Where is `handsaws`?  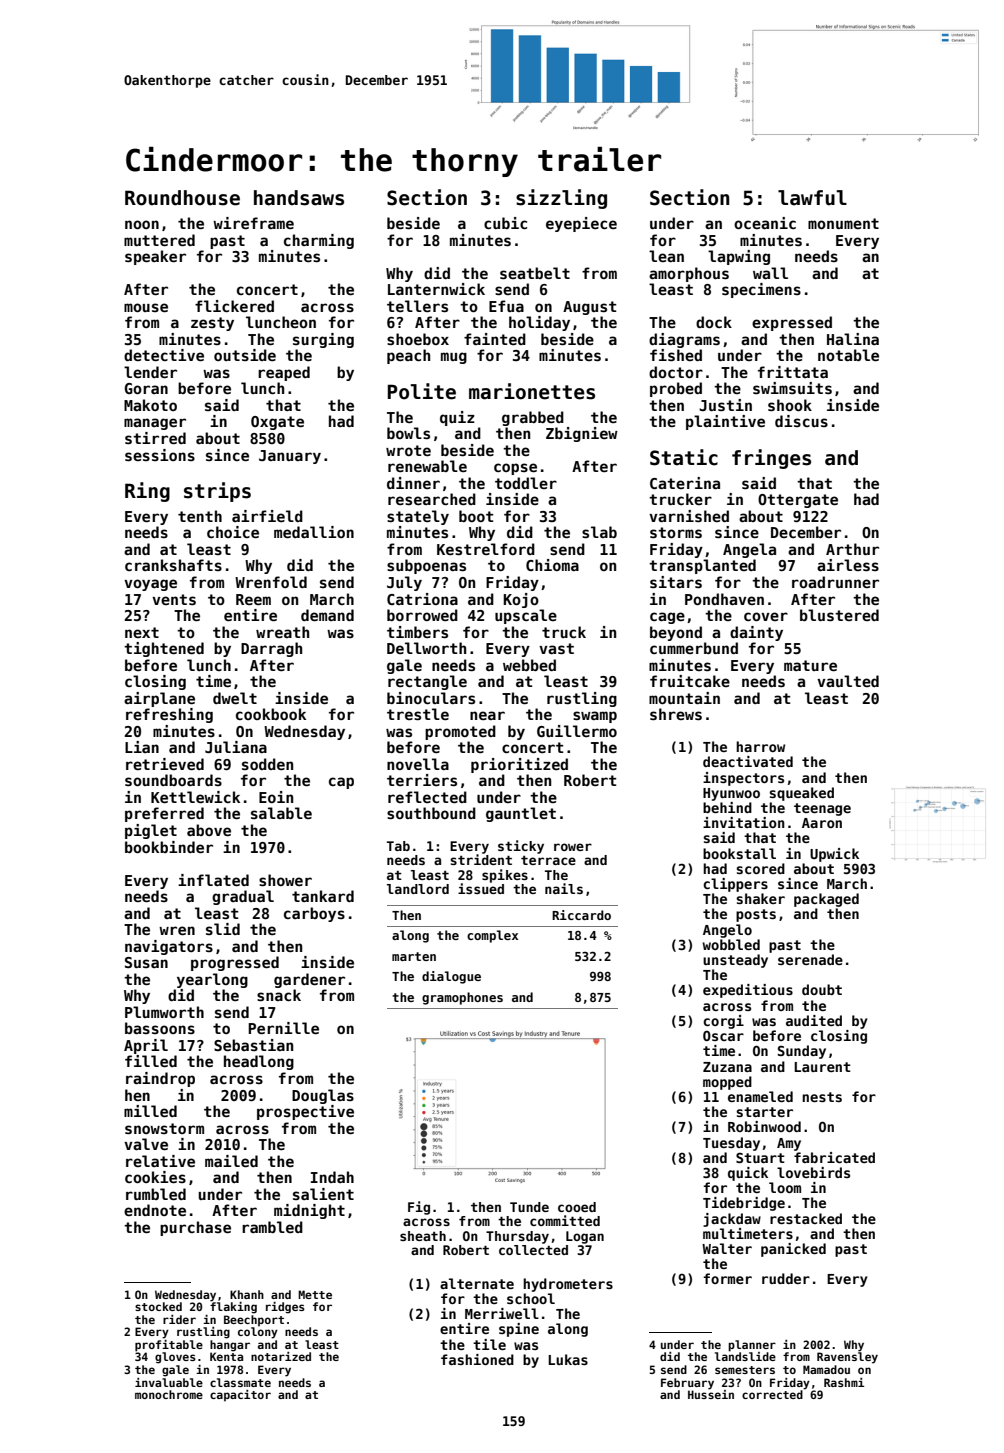 handsaws is located at coordinates (299, 198).
